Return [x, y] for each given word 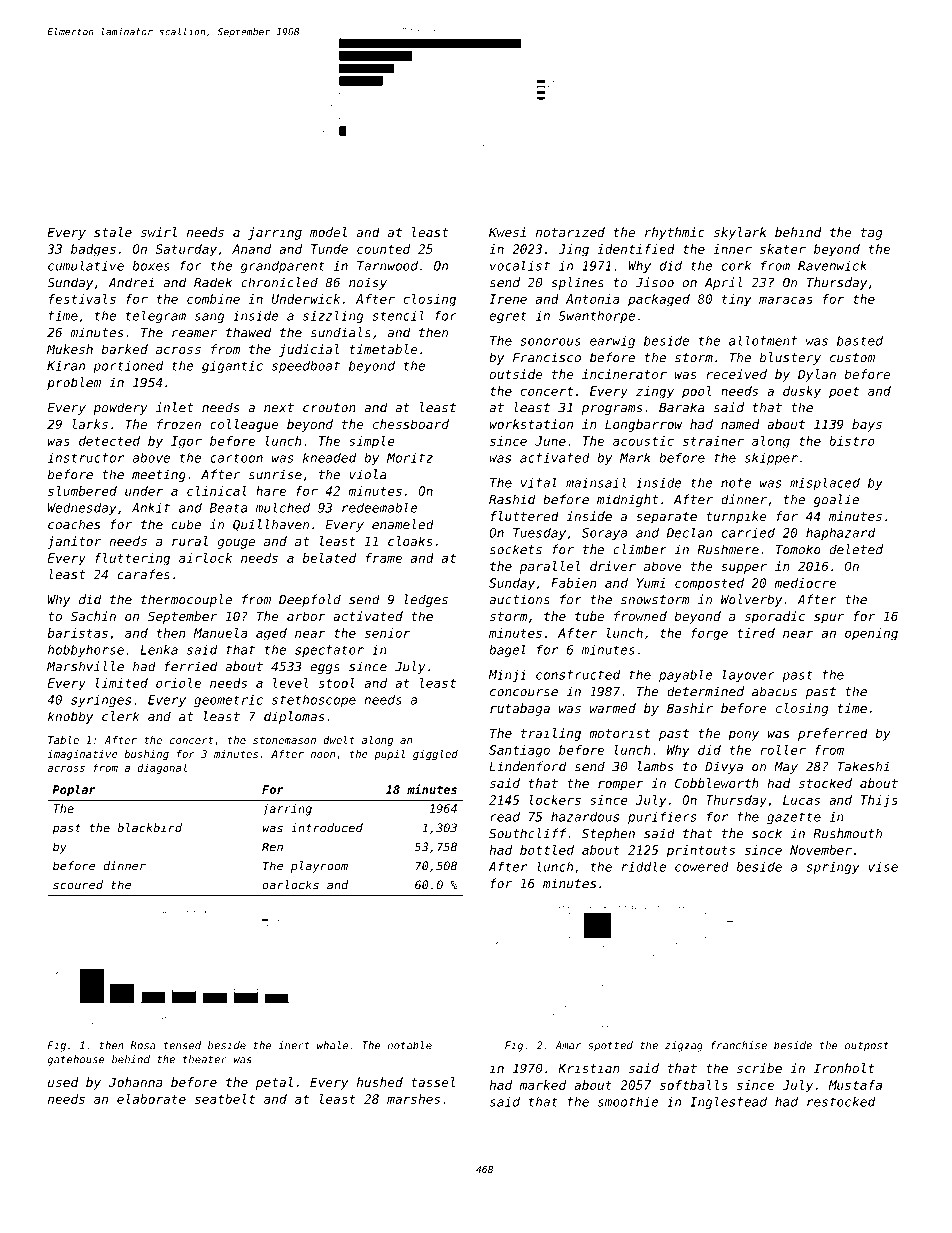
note [736, 483]
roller [783, 750]
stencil [398, 316]
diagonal [162, 768]
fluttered [525, 516]
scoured [78, 885]
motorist [620, 733]
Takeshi [863, 766]
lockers [555, 800]
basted [860, 341]
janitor [74, 542]
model [328, 232]
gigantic [232, 367]
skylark [740, 233]
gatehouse [76, 1060]
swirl [159, 232]
